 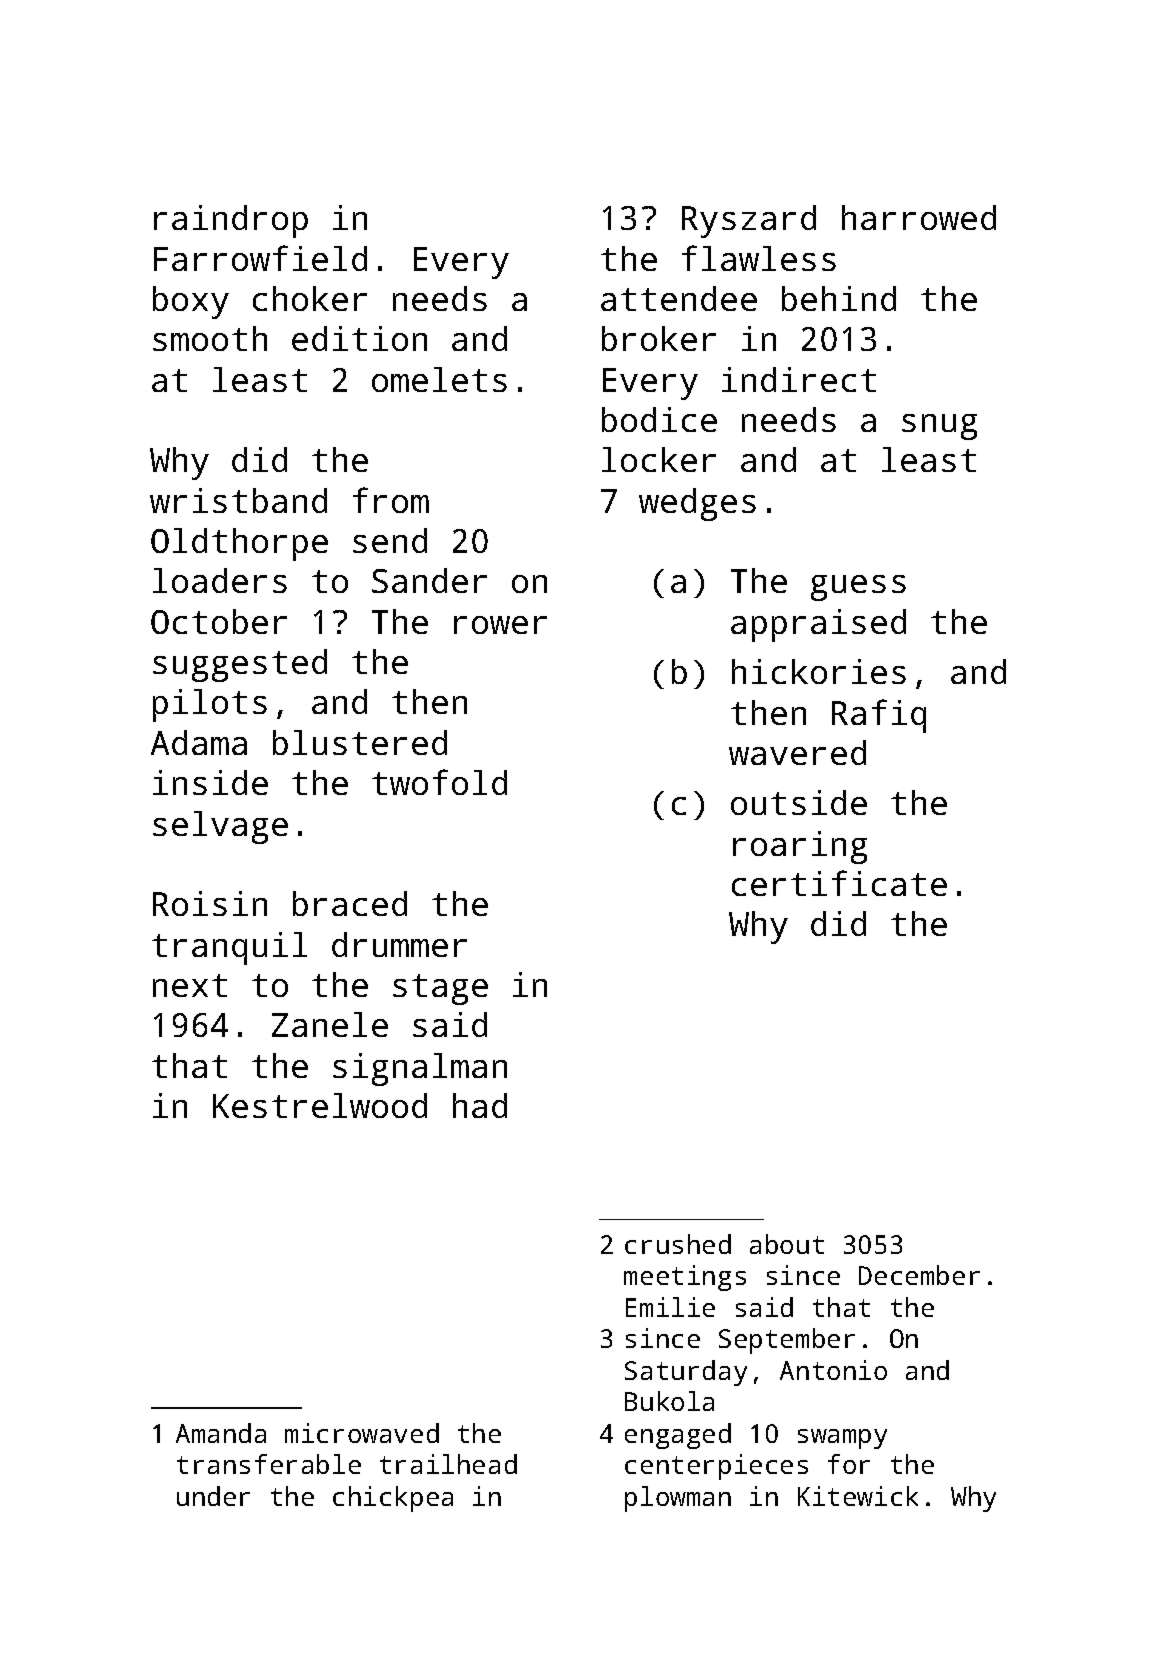 What do you see at coordinates (399, 944) in the screenshot?
I see `drummer` at bounding box center [399, 944].
